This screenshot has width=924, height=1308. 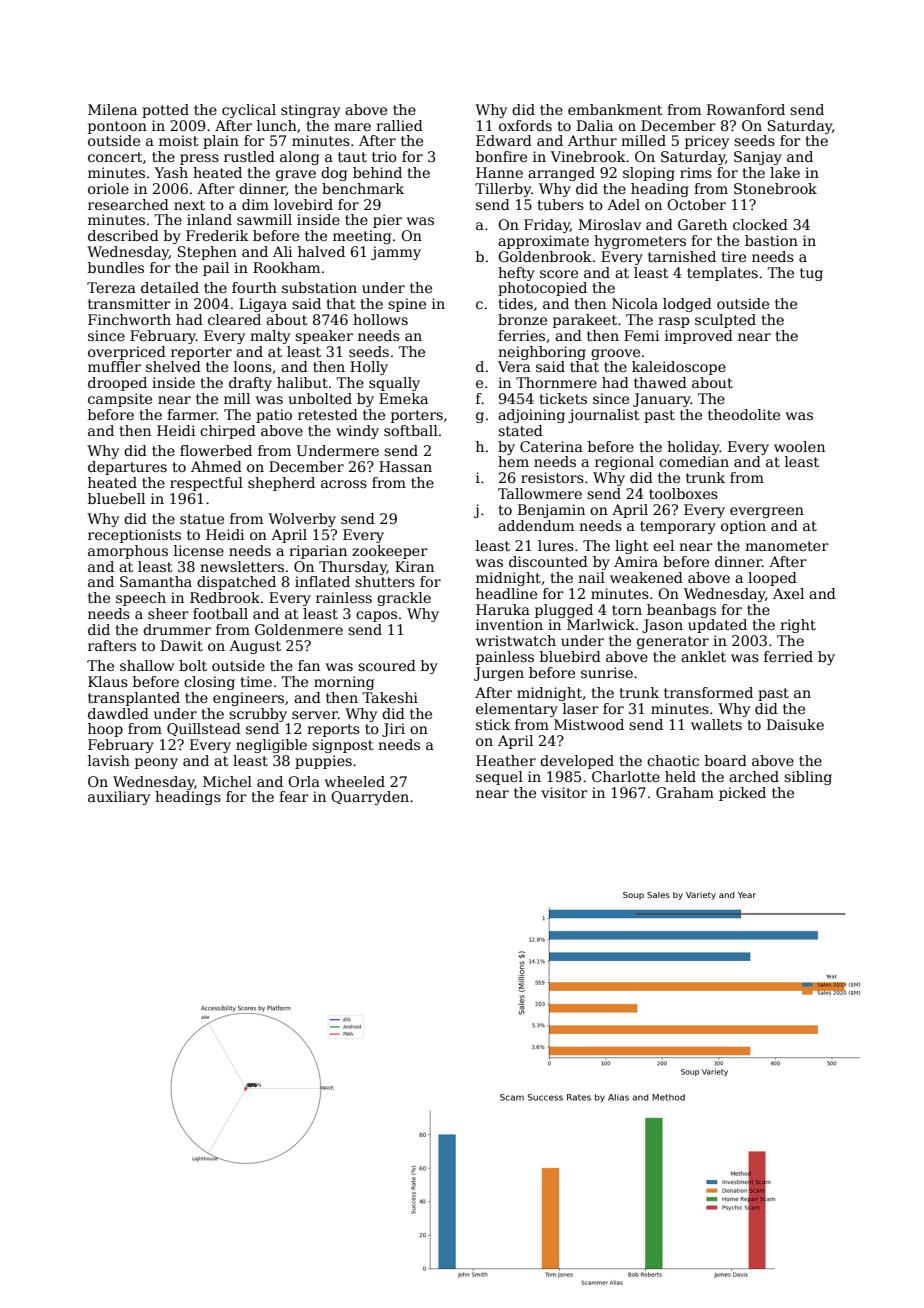 What do you see at coordinates (503, 190) in the screenshot?
I see `Tillerby` at bounding box center [503, 190].
